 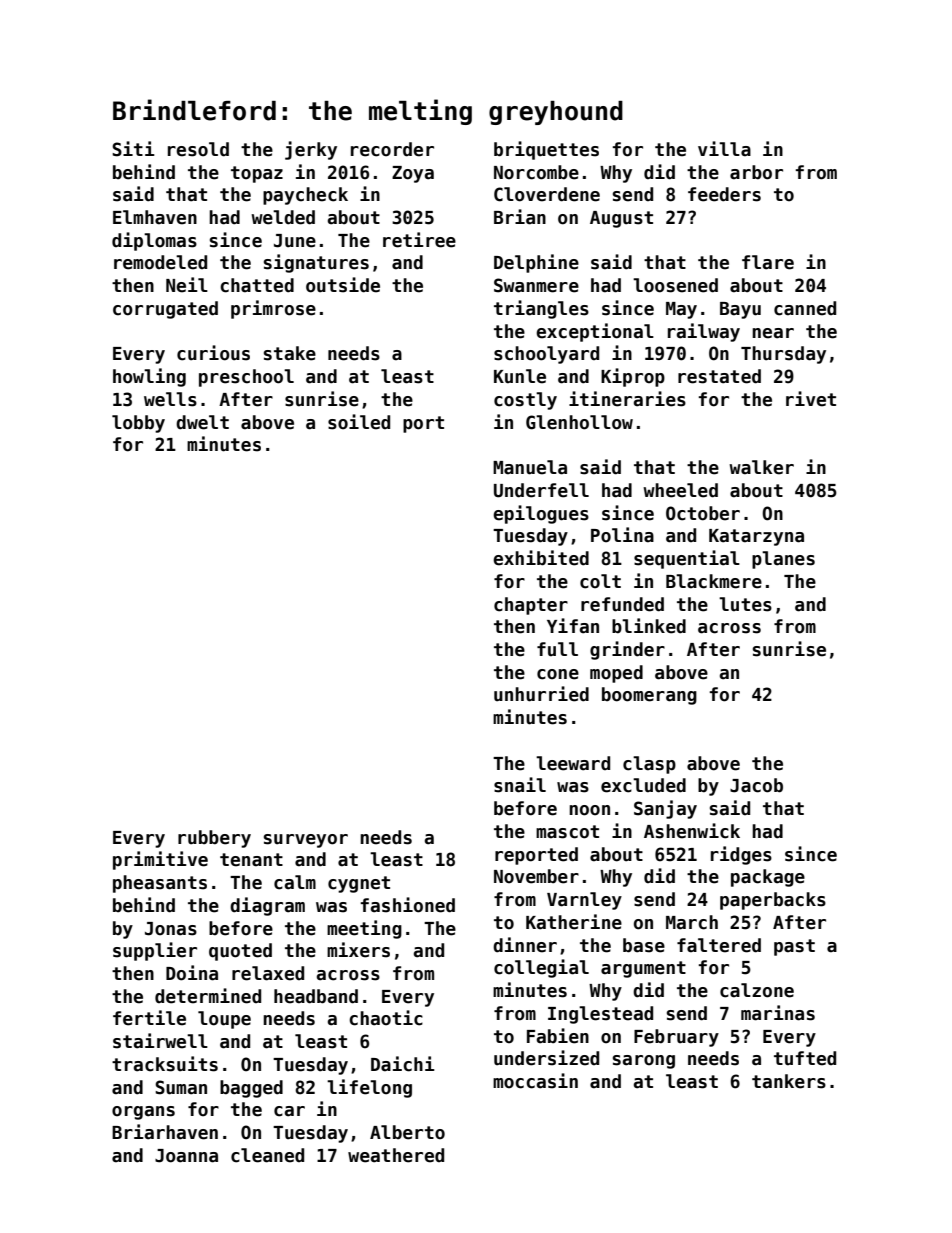 I want to click on moccasin, so click(x=535, y=1081).
